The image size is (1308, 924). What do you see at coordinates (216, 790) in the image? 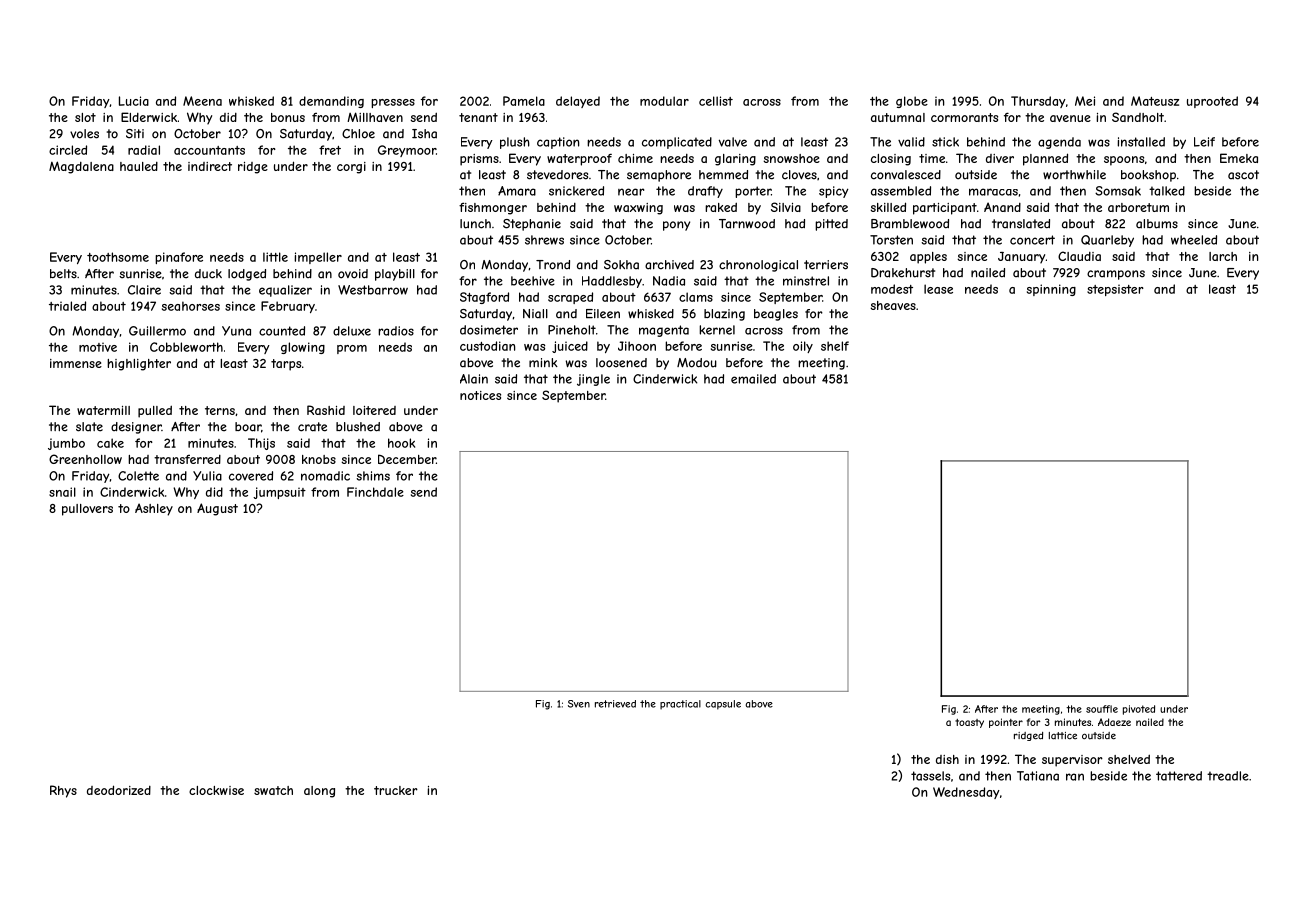
I see `clockwise` at bounding box center [216, 790].
